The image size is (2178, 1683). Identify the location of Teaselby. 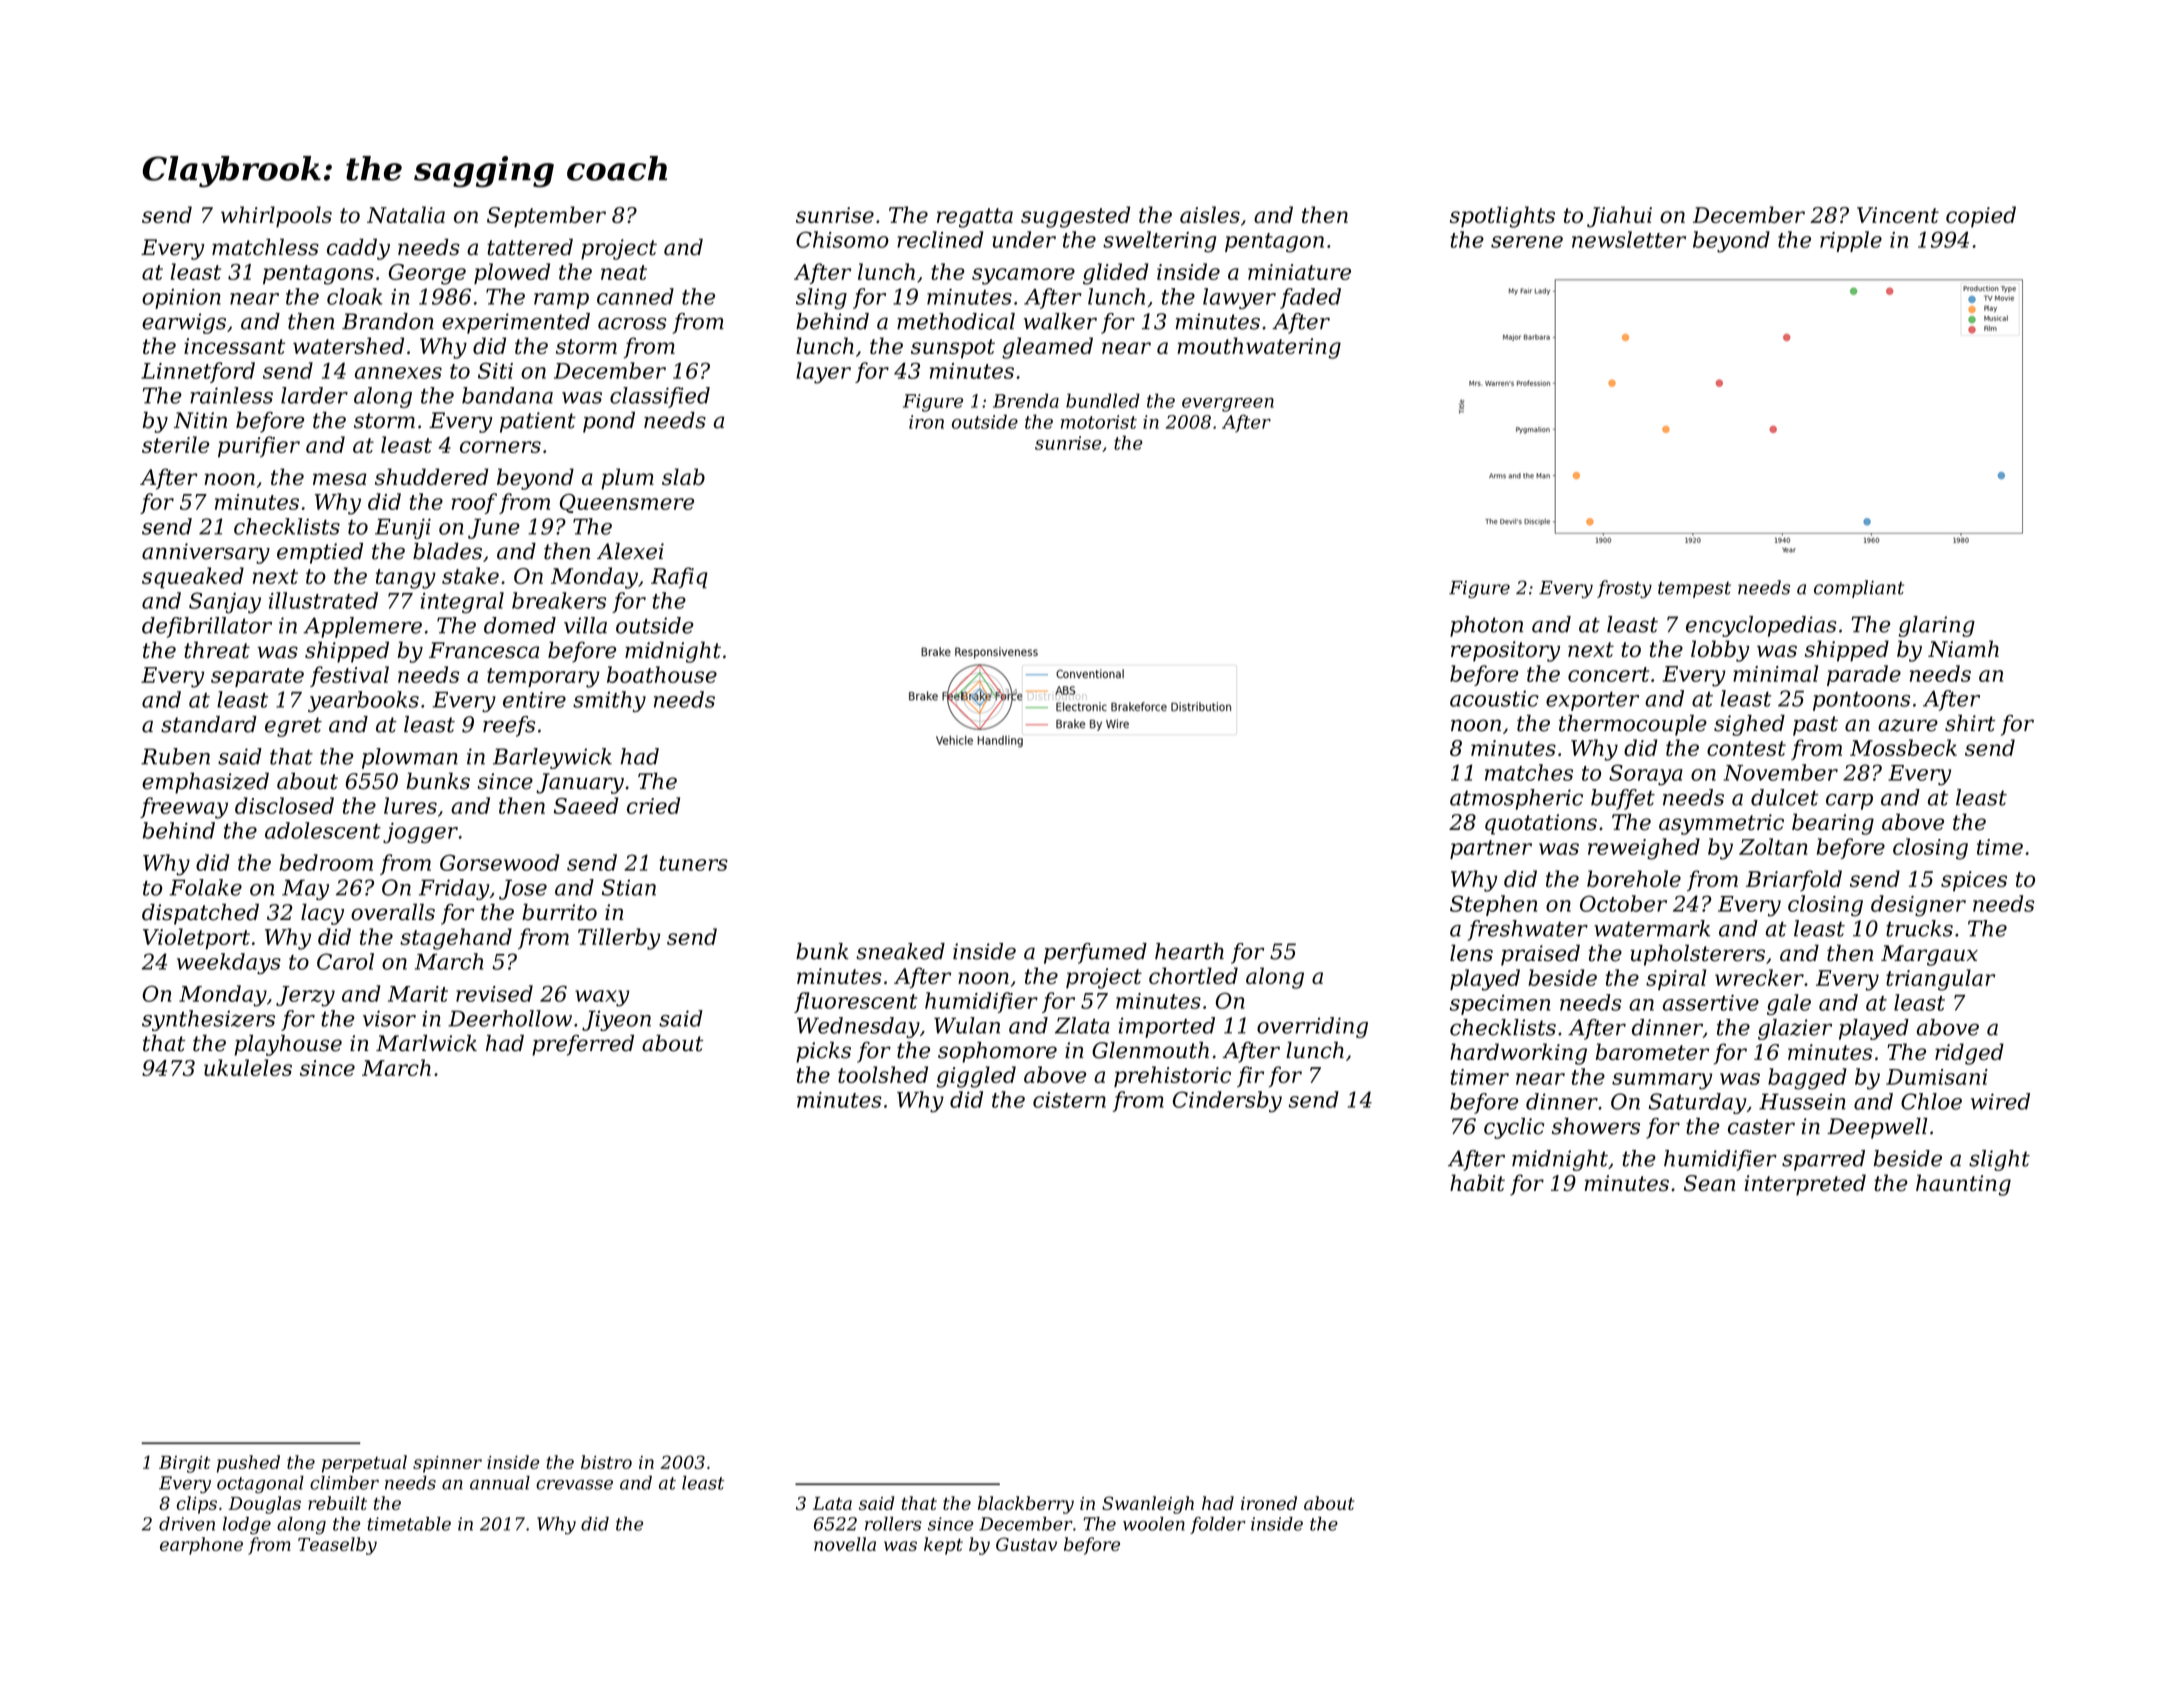
(337, 1546).
